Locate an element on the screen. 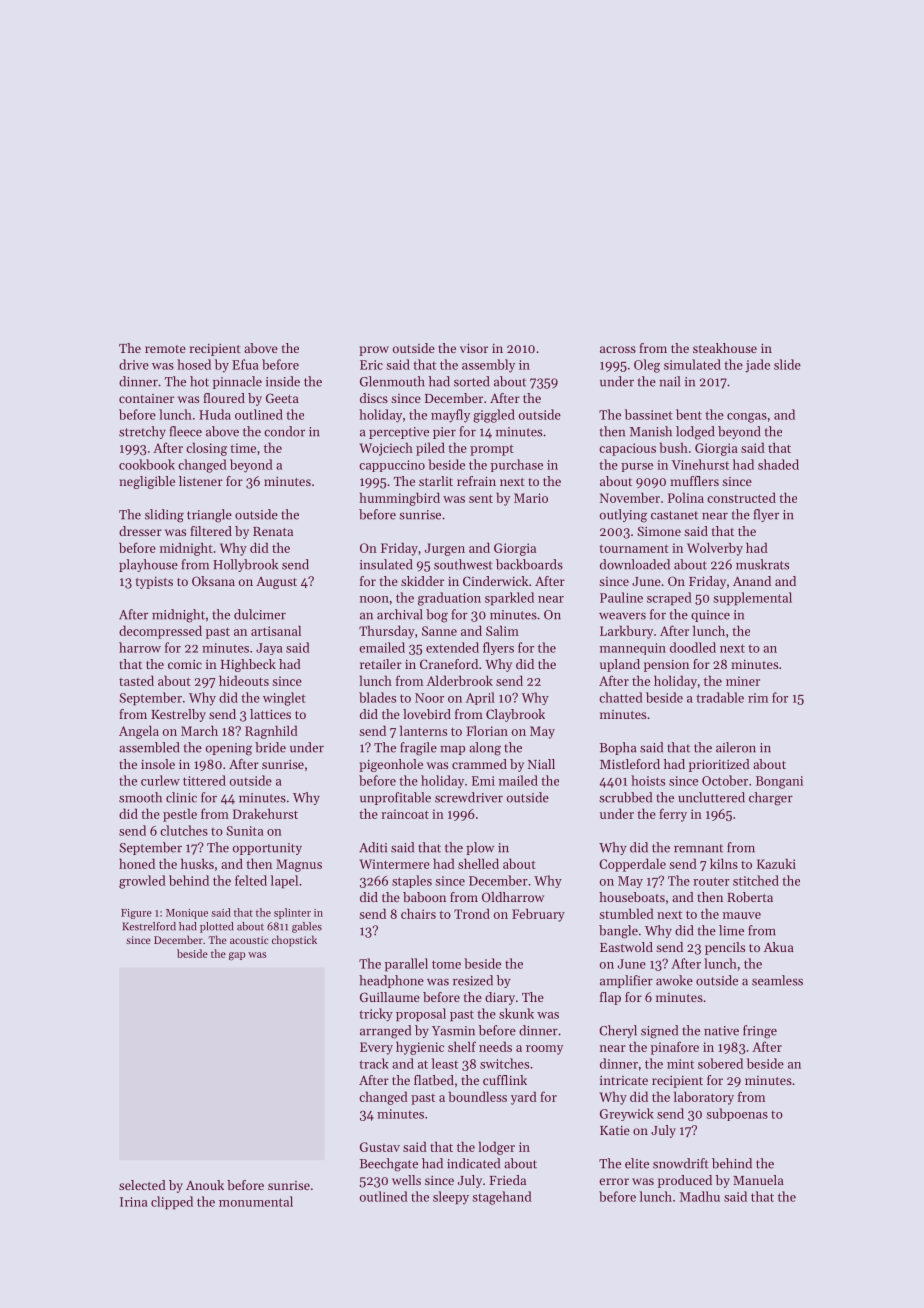  diary is located at coordinates (500, 998).
